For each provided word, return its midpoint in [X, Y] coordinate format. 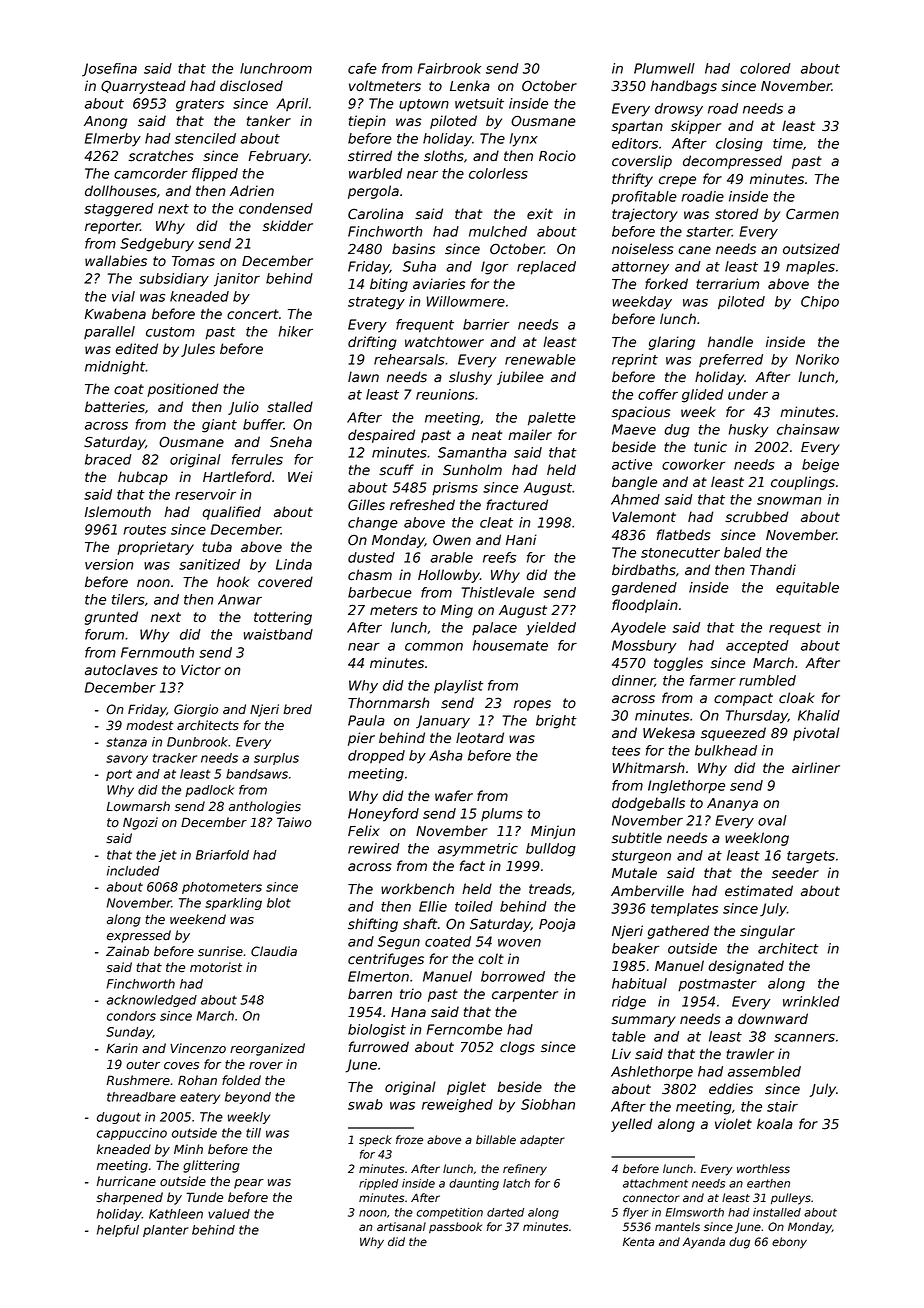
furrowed [379, 1047]
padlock [209, 791]
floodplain [645, 606]
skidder [287, 226]
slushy [470, 378]
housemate [510, 645]
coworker [693, 464]
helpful [118, 1231]
